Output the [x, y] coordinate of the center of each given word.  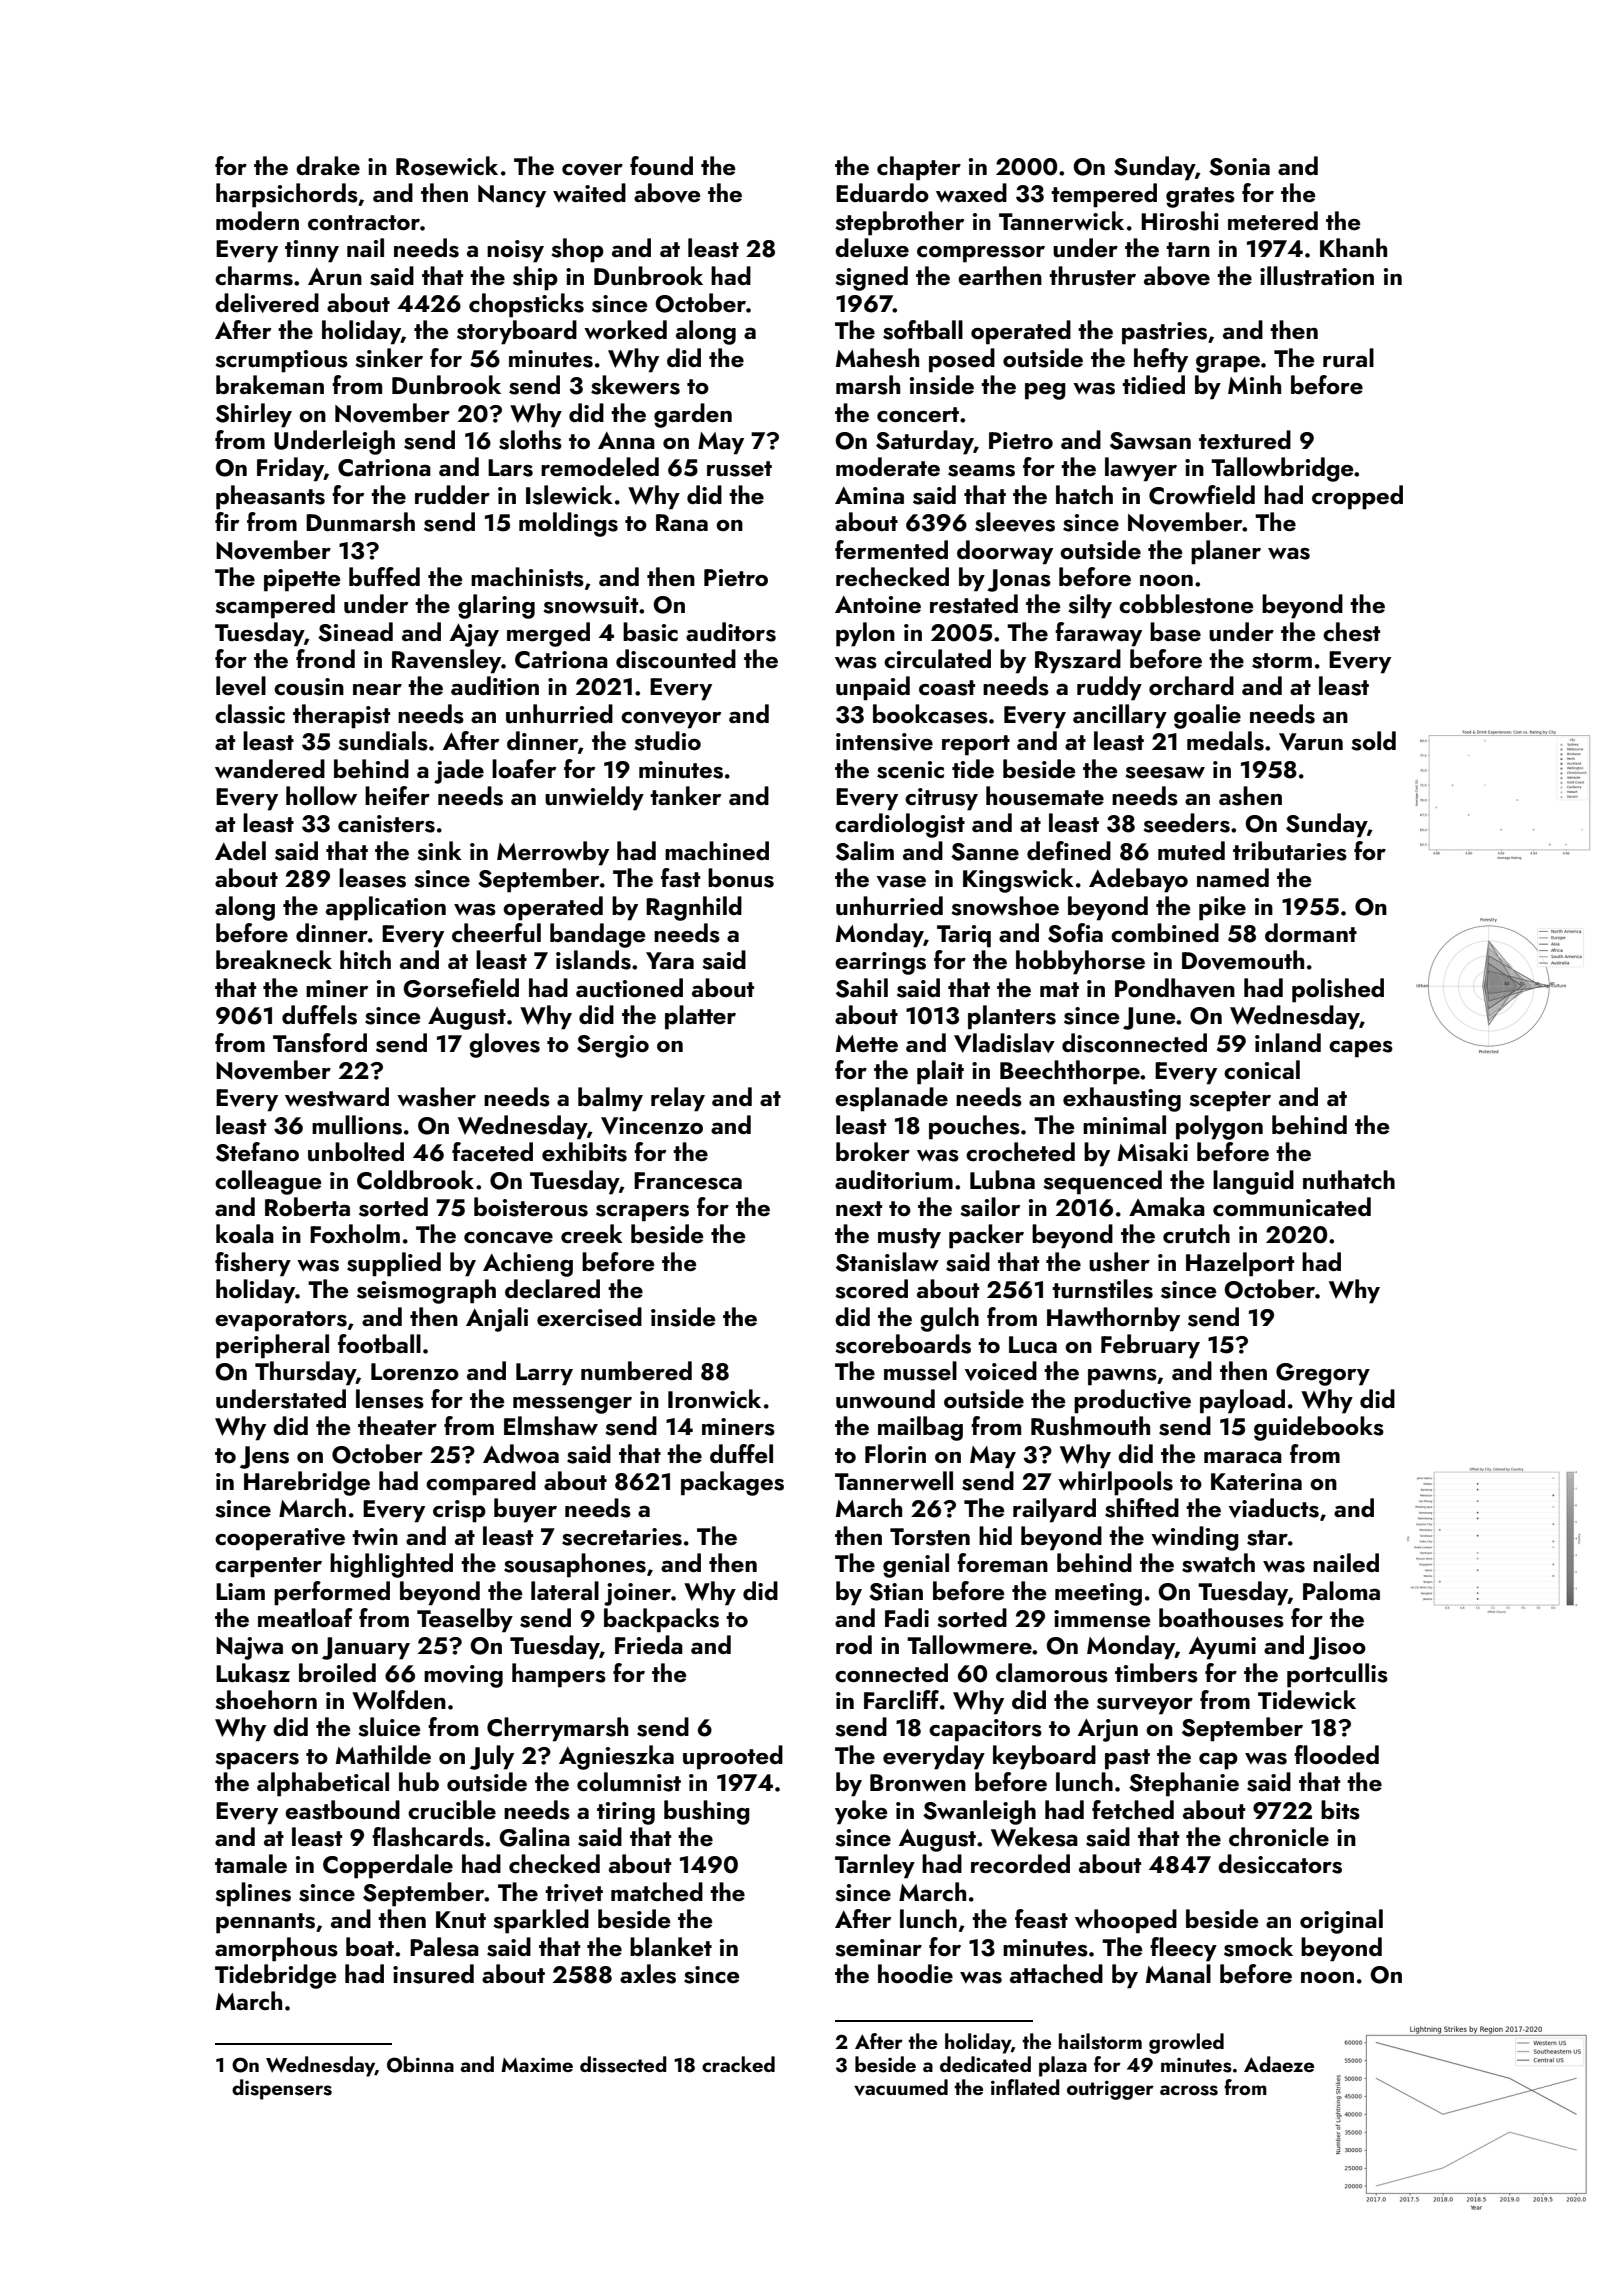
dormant [1311, 932]
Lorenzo [415, 1371]
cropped [1357, 497]
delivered [267, 303]
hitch [365, 959]
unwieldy [594, 798]
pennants [265, 1923]
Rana [682, 522]
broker [873, 1151]
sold [1373, 741]
